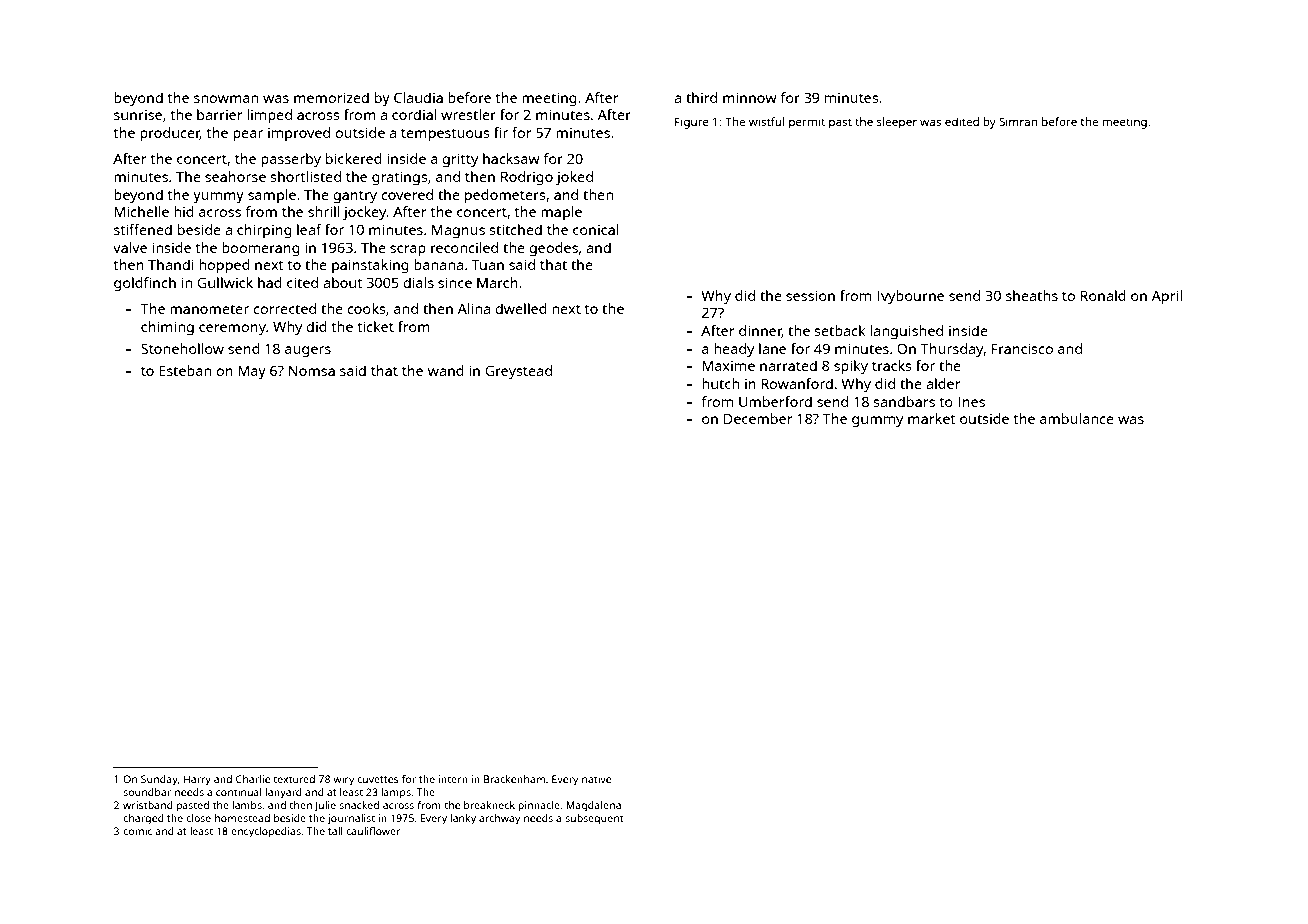  What do you see at coordinates (209, 309) in the screenshot?
I see `manometer` at bounding box center [209, 309].
